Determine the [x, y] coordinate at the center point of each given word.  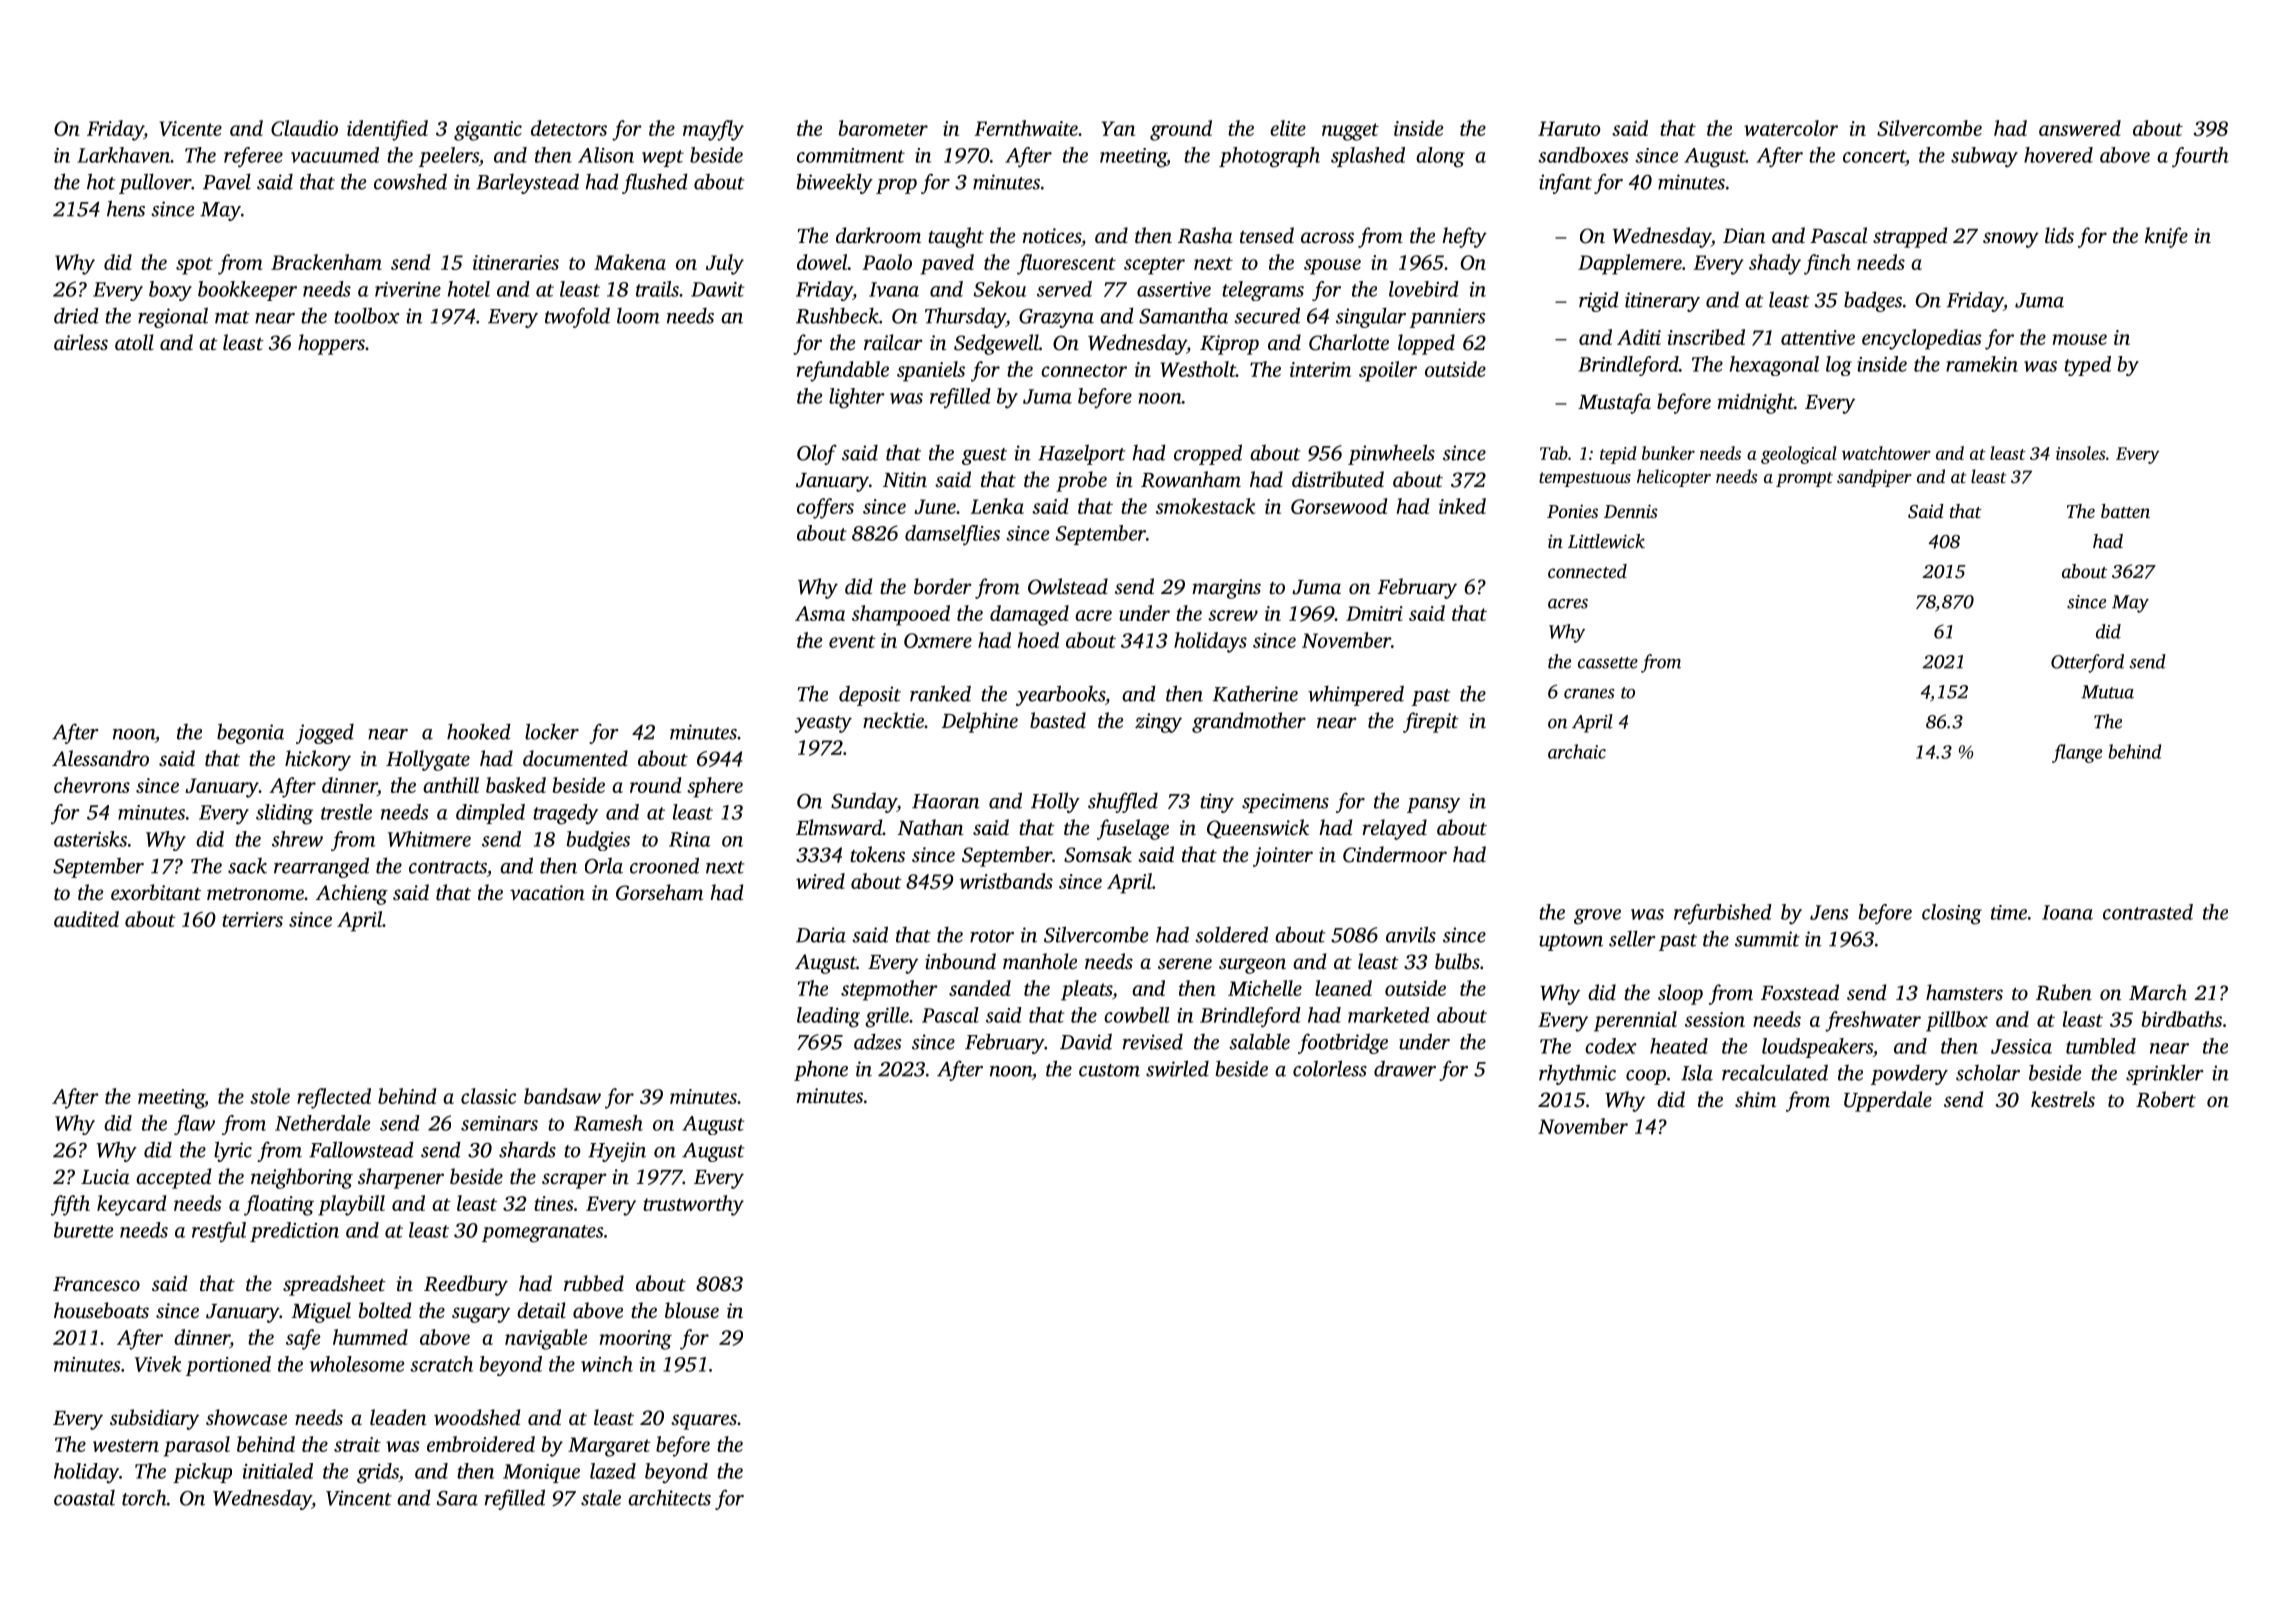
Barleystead [527, 183]
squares [704, 1422]
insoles [2080, 453]
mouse [2080, 339]
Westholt [1198, 369]
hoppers [331, 344]
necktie [893, 720]
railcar [893, 342]
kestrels [2063, 1099]
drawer [1405, 1068]
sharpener [401, 1178]
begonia [250, 733]
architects [669, 1498]
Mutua [2107, 692]
